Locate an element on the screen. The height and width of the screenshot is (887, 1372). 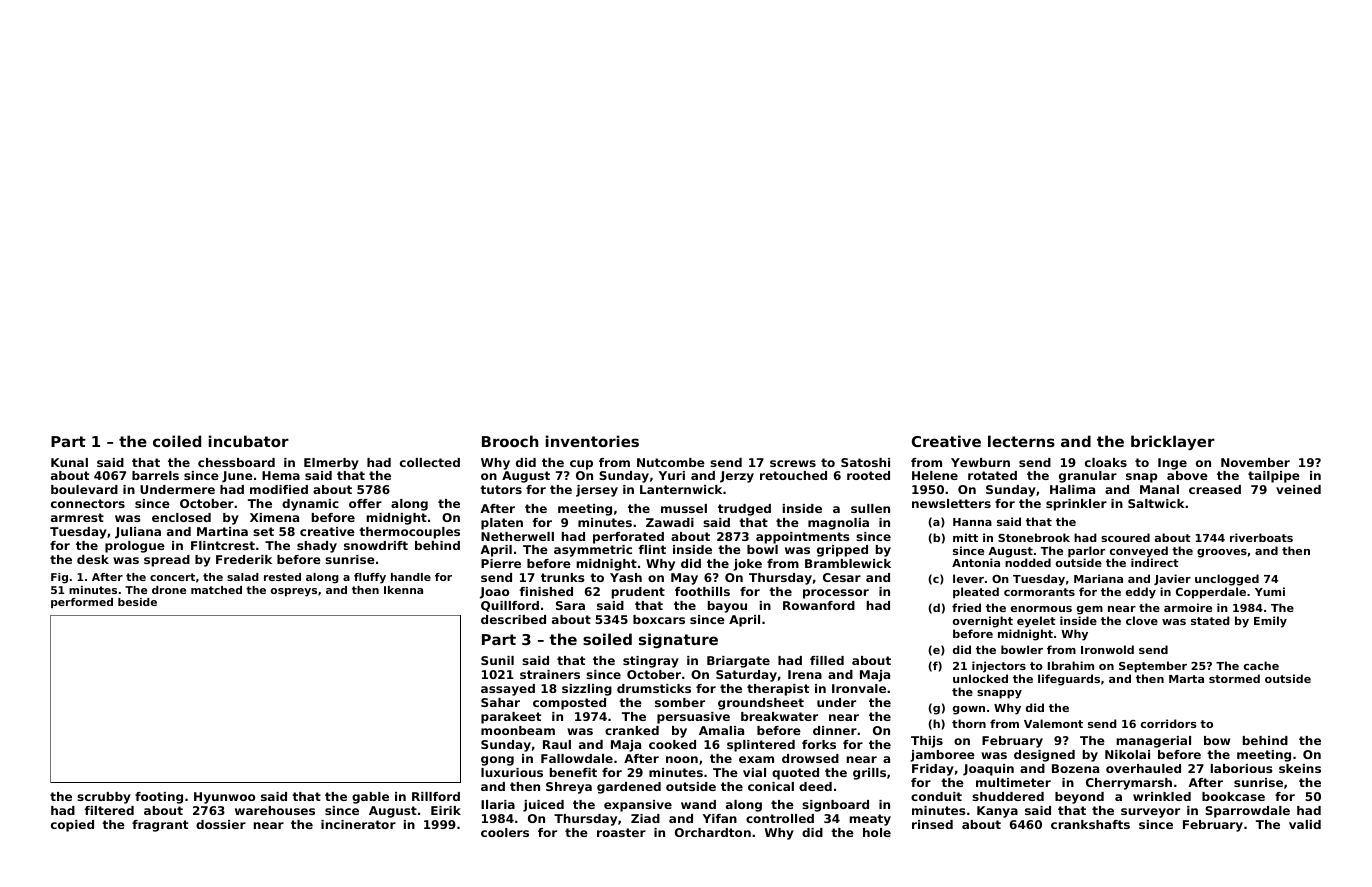
wand is located at coordinates (698, 804).
